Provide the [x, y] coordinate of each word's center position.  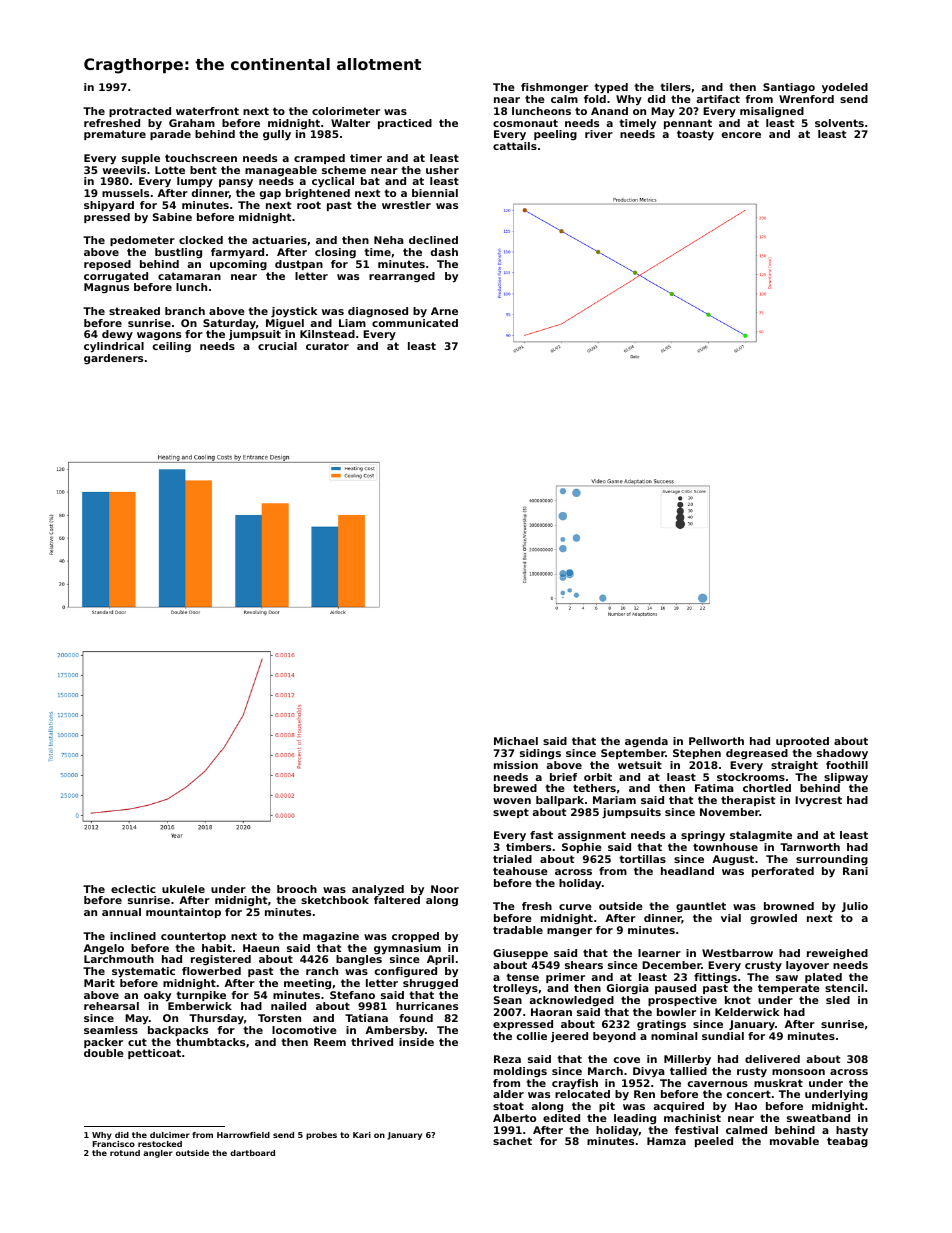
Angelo [103, 949]
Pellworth [716, 741]
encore [741, 135]
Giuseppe [520, 954]
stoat [508, 1106]
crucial [277, 346]
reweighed [837, 954]
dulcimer [170, 1135]
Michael [516, 741]
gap [270, 195]
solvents [839, 123]
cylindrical [114, 347]
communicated [415, 323]
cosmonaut [525, 123]
